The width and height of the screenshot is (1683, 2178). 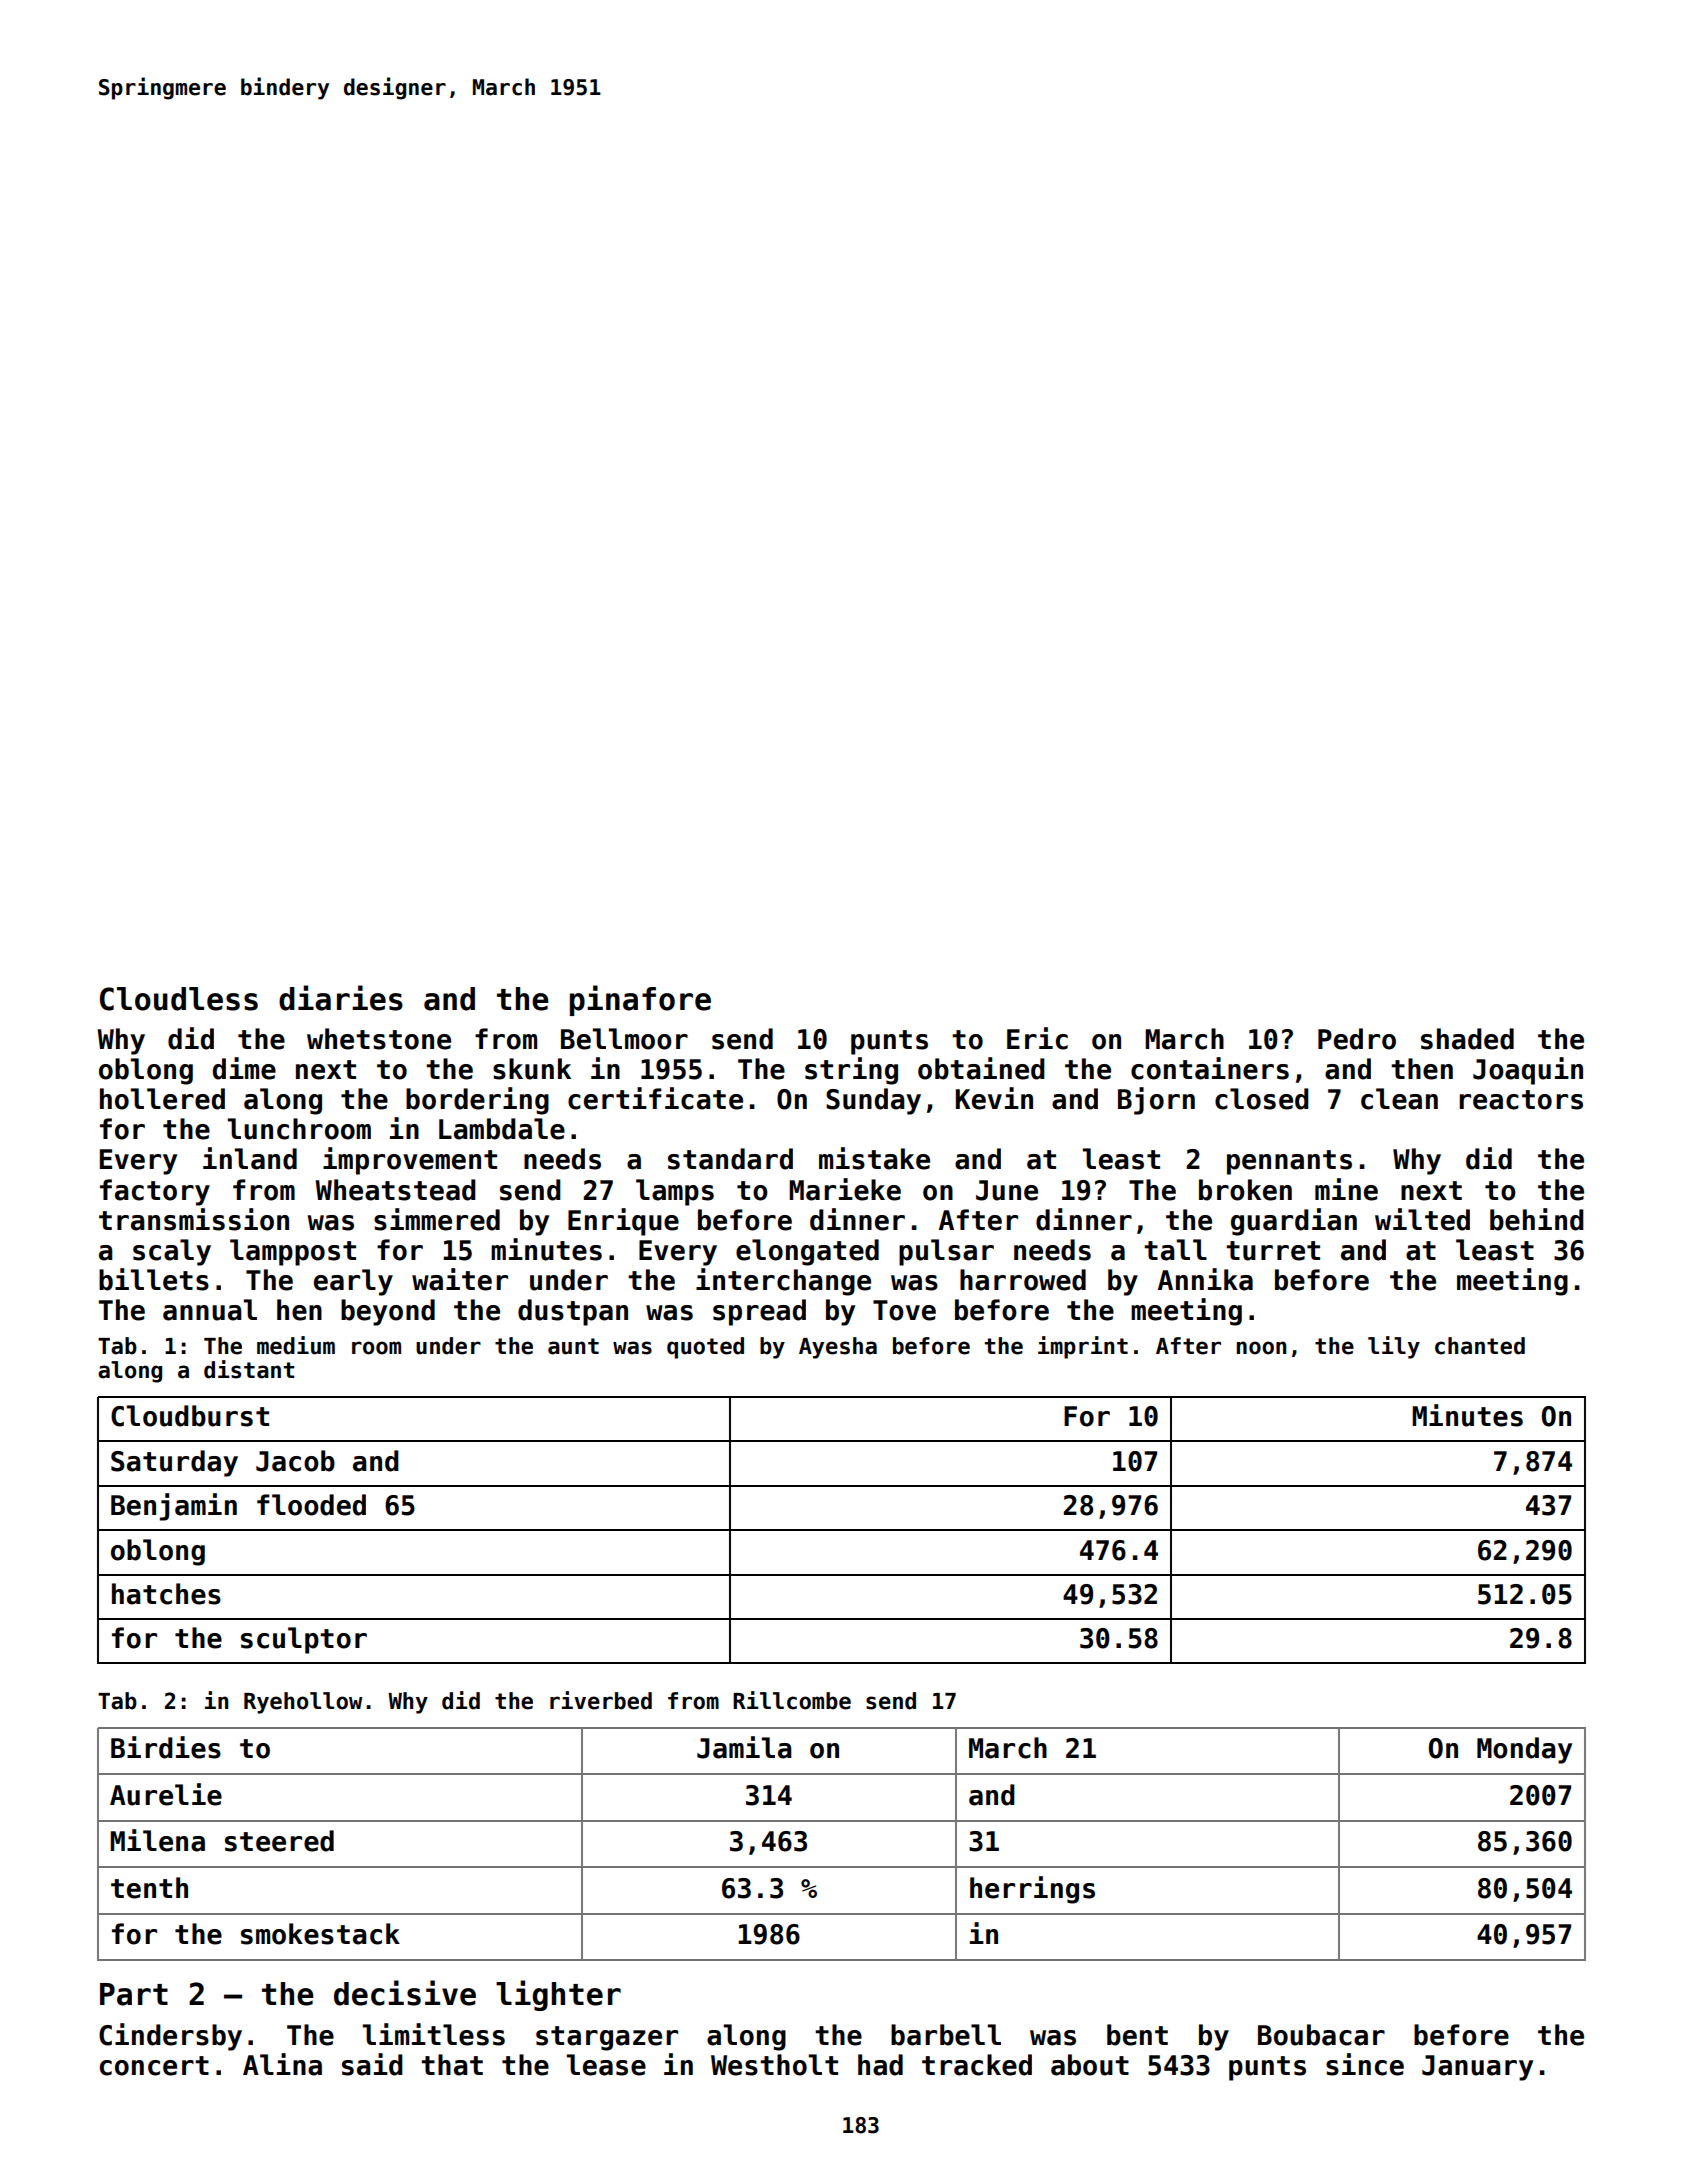 What do you see at coordinates (601, 1700) in the screenshot?
I see `riverbed` at bounding box center [601, 1700].
